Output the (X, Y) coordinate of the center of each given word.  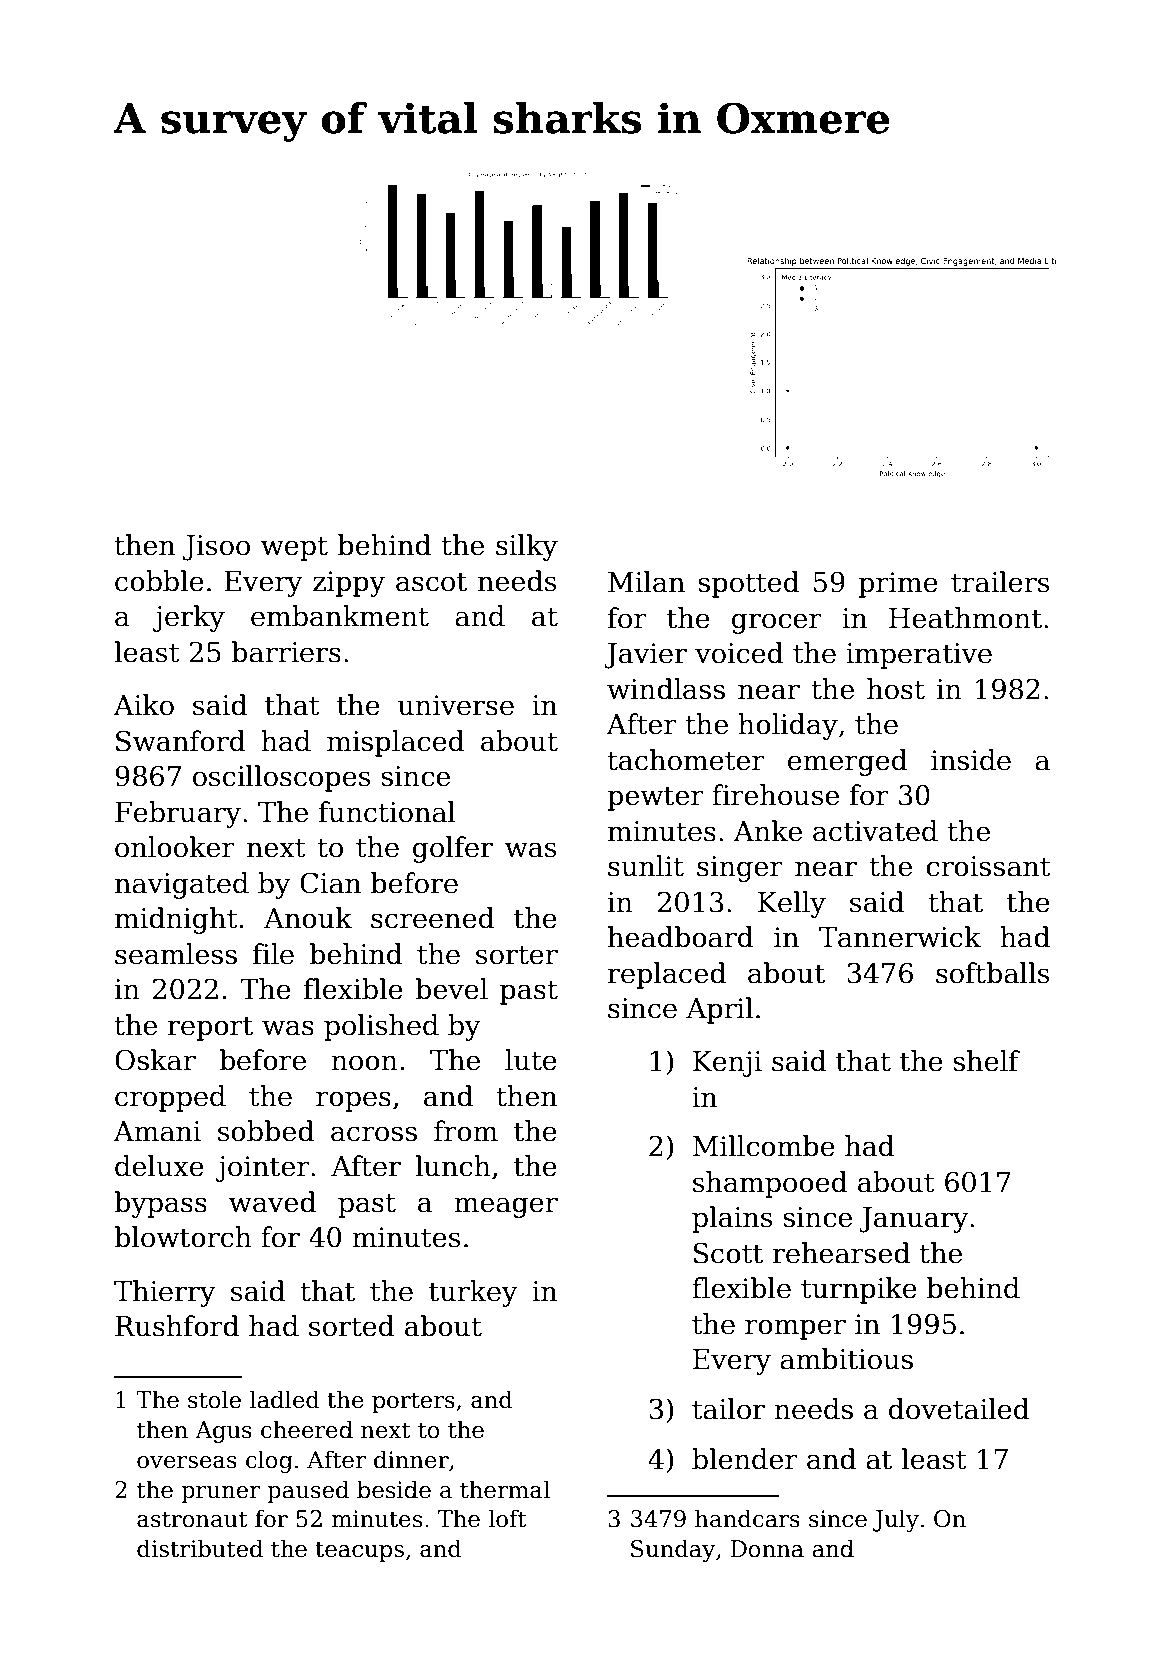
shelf (987, 1061)
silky (527, 547)
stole (214, 1399)
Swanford (181, 741)
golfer (453, 849)
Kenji (727, 1064)
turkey (473, 1293)
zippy (349, 584)
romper (795, 1329)
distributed (200, 1548)
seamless (176, 954)
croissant (988, 866)
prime (898, 585)
